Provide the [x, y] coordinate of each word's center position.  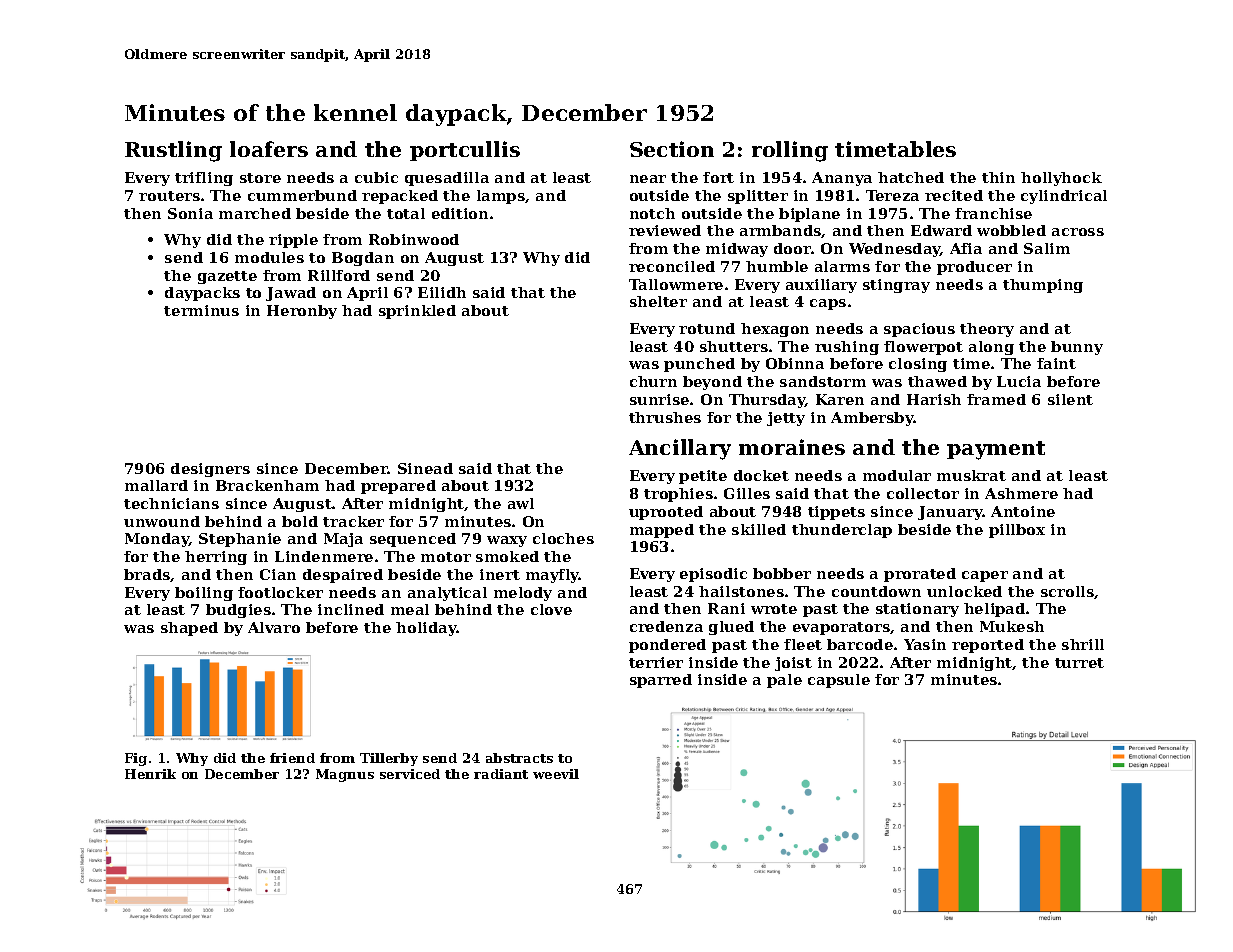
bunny [1077, 348]
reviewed [665, 230]
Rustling [173, 151]
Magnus [345, 775]
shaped [189, 629]
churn [653, 381]
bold [300, 521]
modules [269, 257]
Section [672, 149]
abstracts [519, 758]
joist [793, 664]
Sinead [425, 468]
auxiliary [821, 286]
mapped [662, 531]
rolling [790, 151]
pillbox [1017, 531]
